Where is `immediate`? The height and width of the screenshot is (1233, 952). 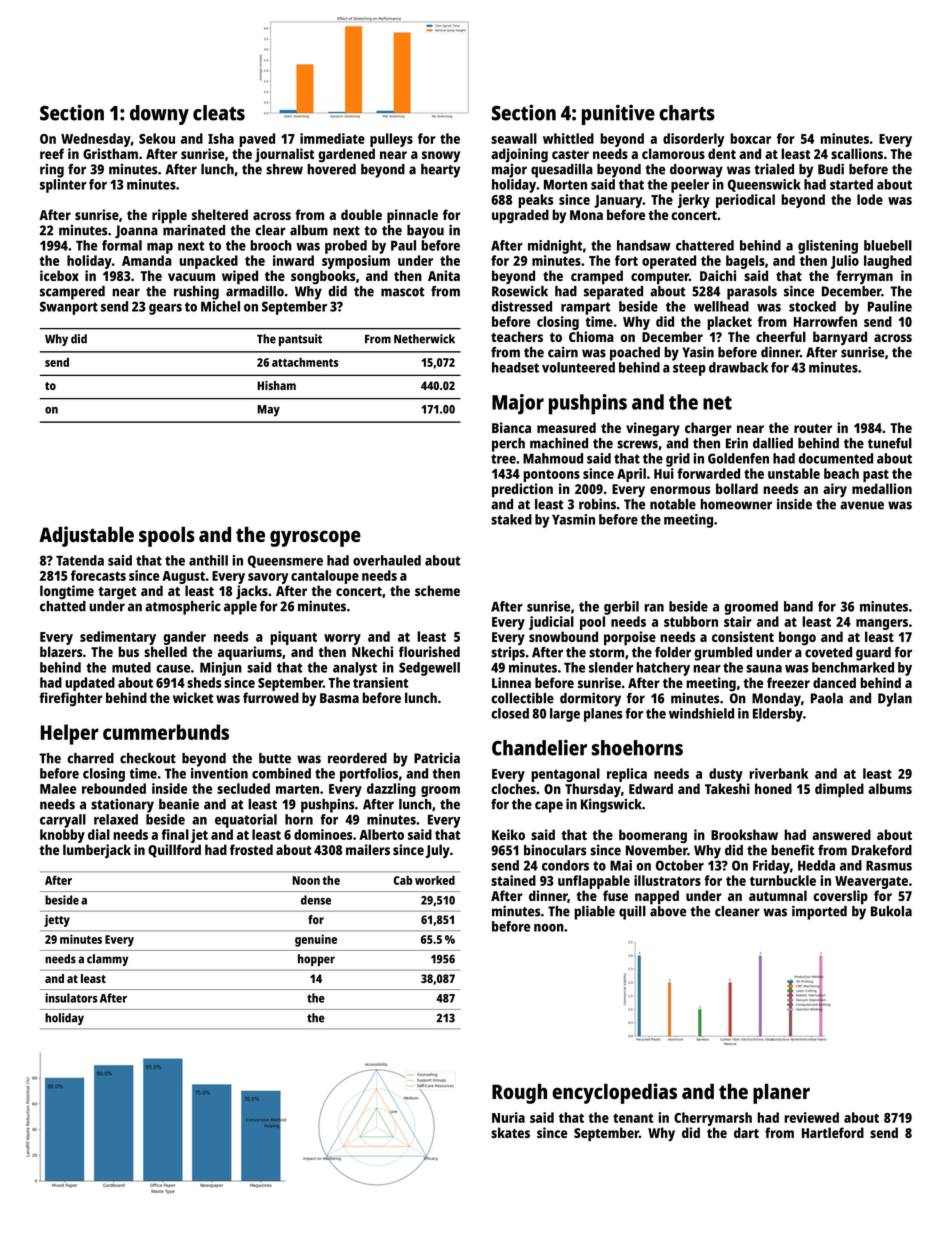 immediate is located at coordinates (332, 138).
